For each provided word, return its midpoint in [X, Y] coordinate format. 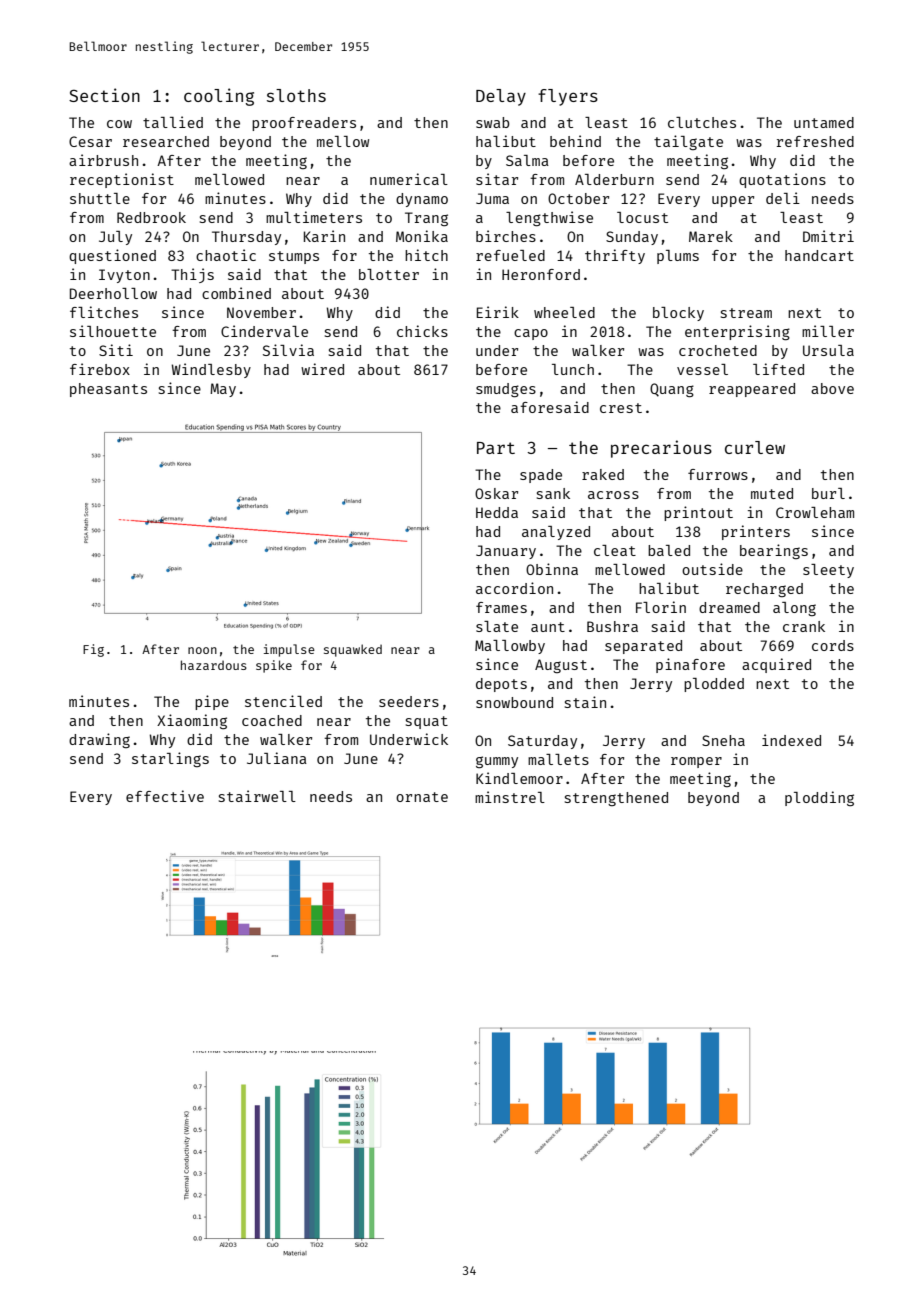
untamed [824, 122]
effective [165, 796]
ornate [422, 797]
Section [104, 95]
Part [496, 448]
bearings [774, 551]
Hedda [497, 512]
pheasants [108, 390]
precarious [661, 449]
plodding [819, 798]
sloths [296, 95]
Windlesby [211, 370]
